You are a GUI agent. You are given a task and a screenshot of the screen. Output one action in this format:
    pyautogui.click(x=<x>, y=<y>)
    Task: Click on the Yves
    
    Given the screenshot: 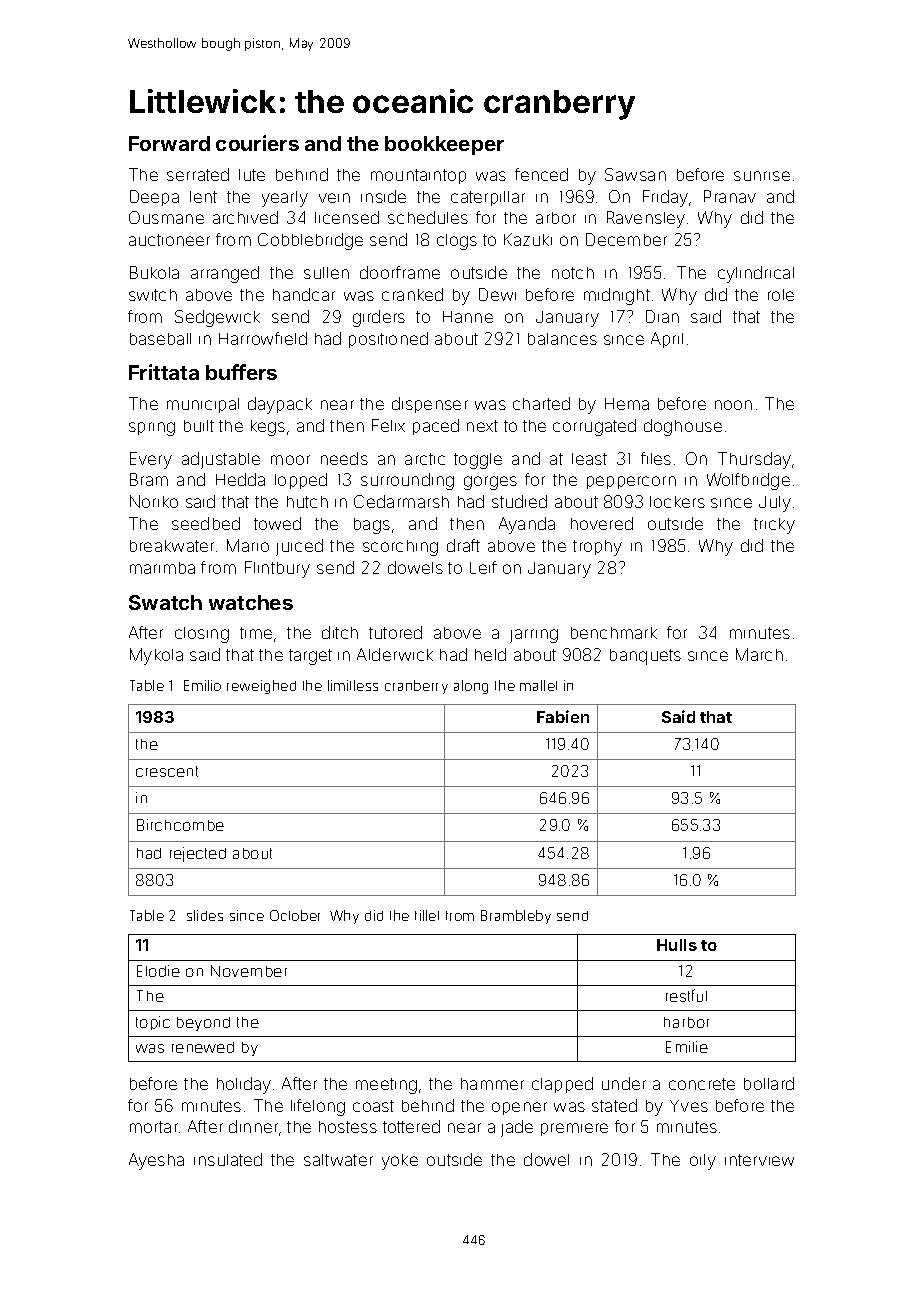 What is the action you would take?
    pyautogui.click(x=689, y=1106)
